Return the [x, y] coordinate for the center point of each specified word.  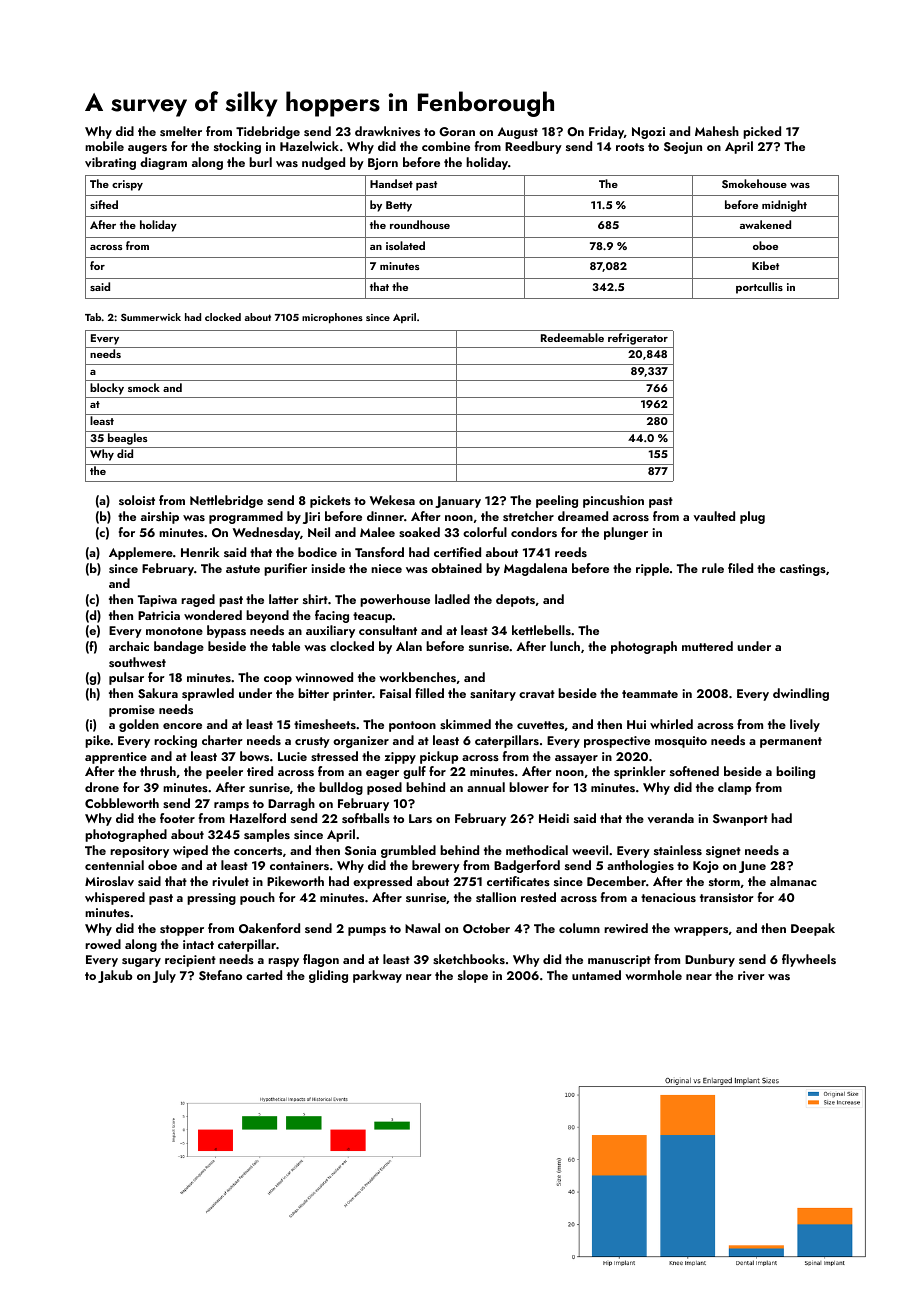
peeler [224, 772]
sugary [141, 962]
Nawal [422, 928]
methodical [537, 850]
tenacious [668, 897]
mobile [104, 146]
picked [762, 132]
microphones [332, 318]
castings [803, 570]
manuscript [619, 961]
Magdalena [535, 569]
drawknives [387, 131]
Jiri [311, 518]
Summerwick [151, 317]
